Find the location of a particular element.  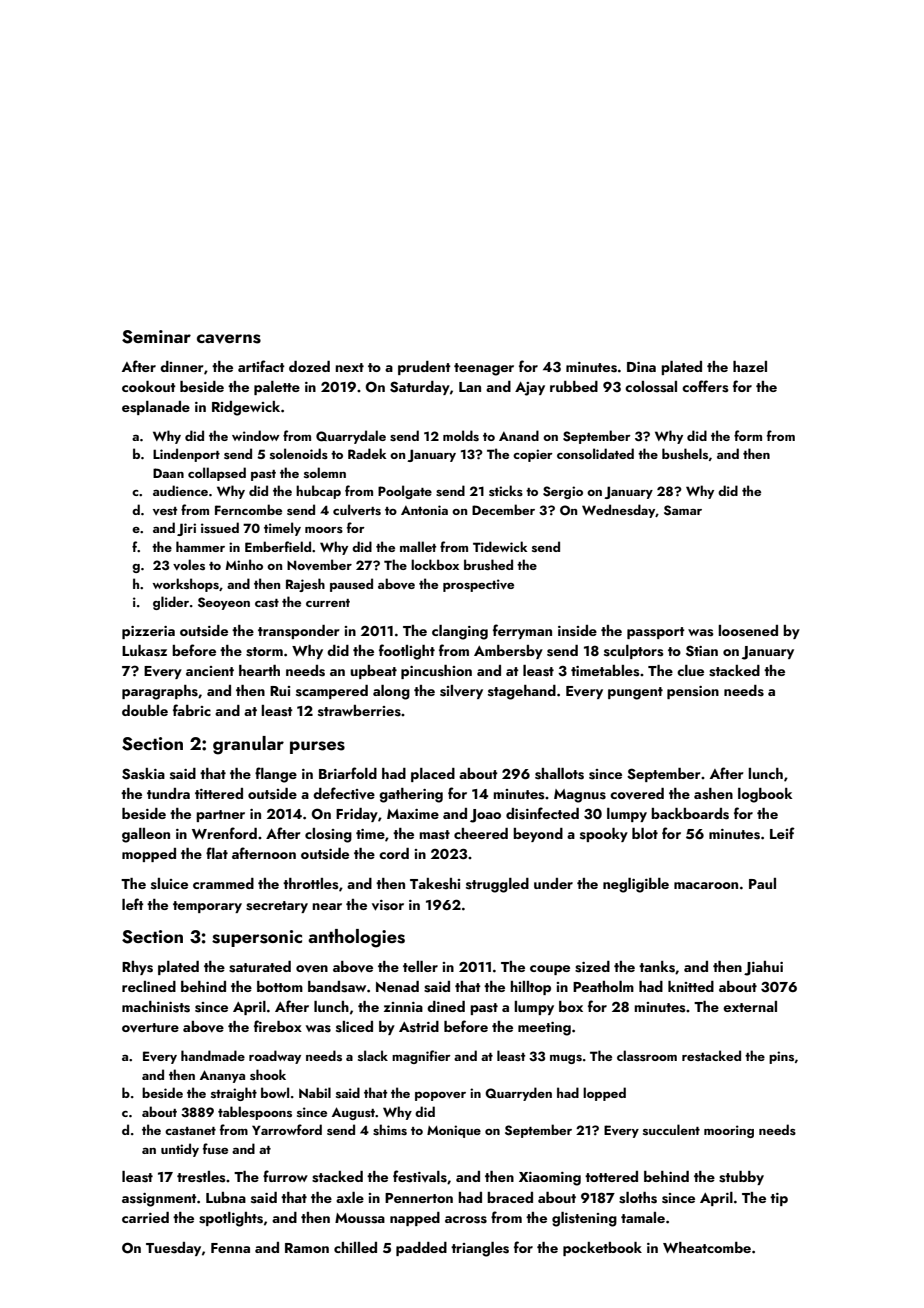

prudent is located at coordinates (424, 368).
